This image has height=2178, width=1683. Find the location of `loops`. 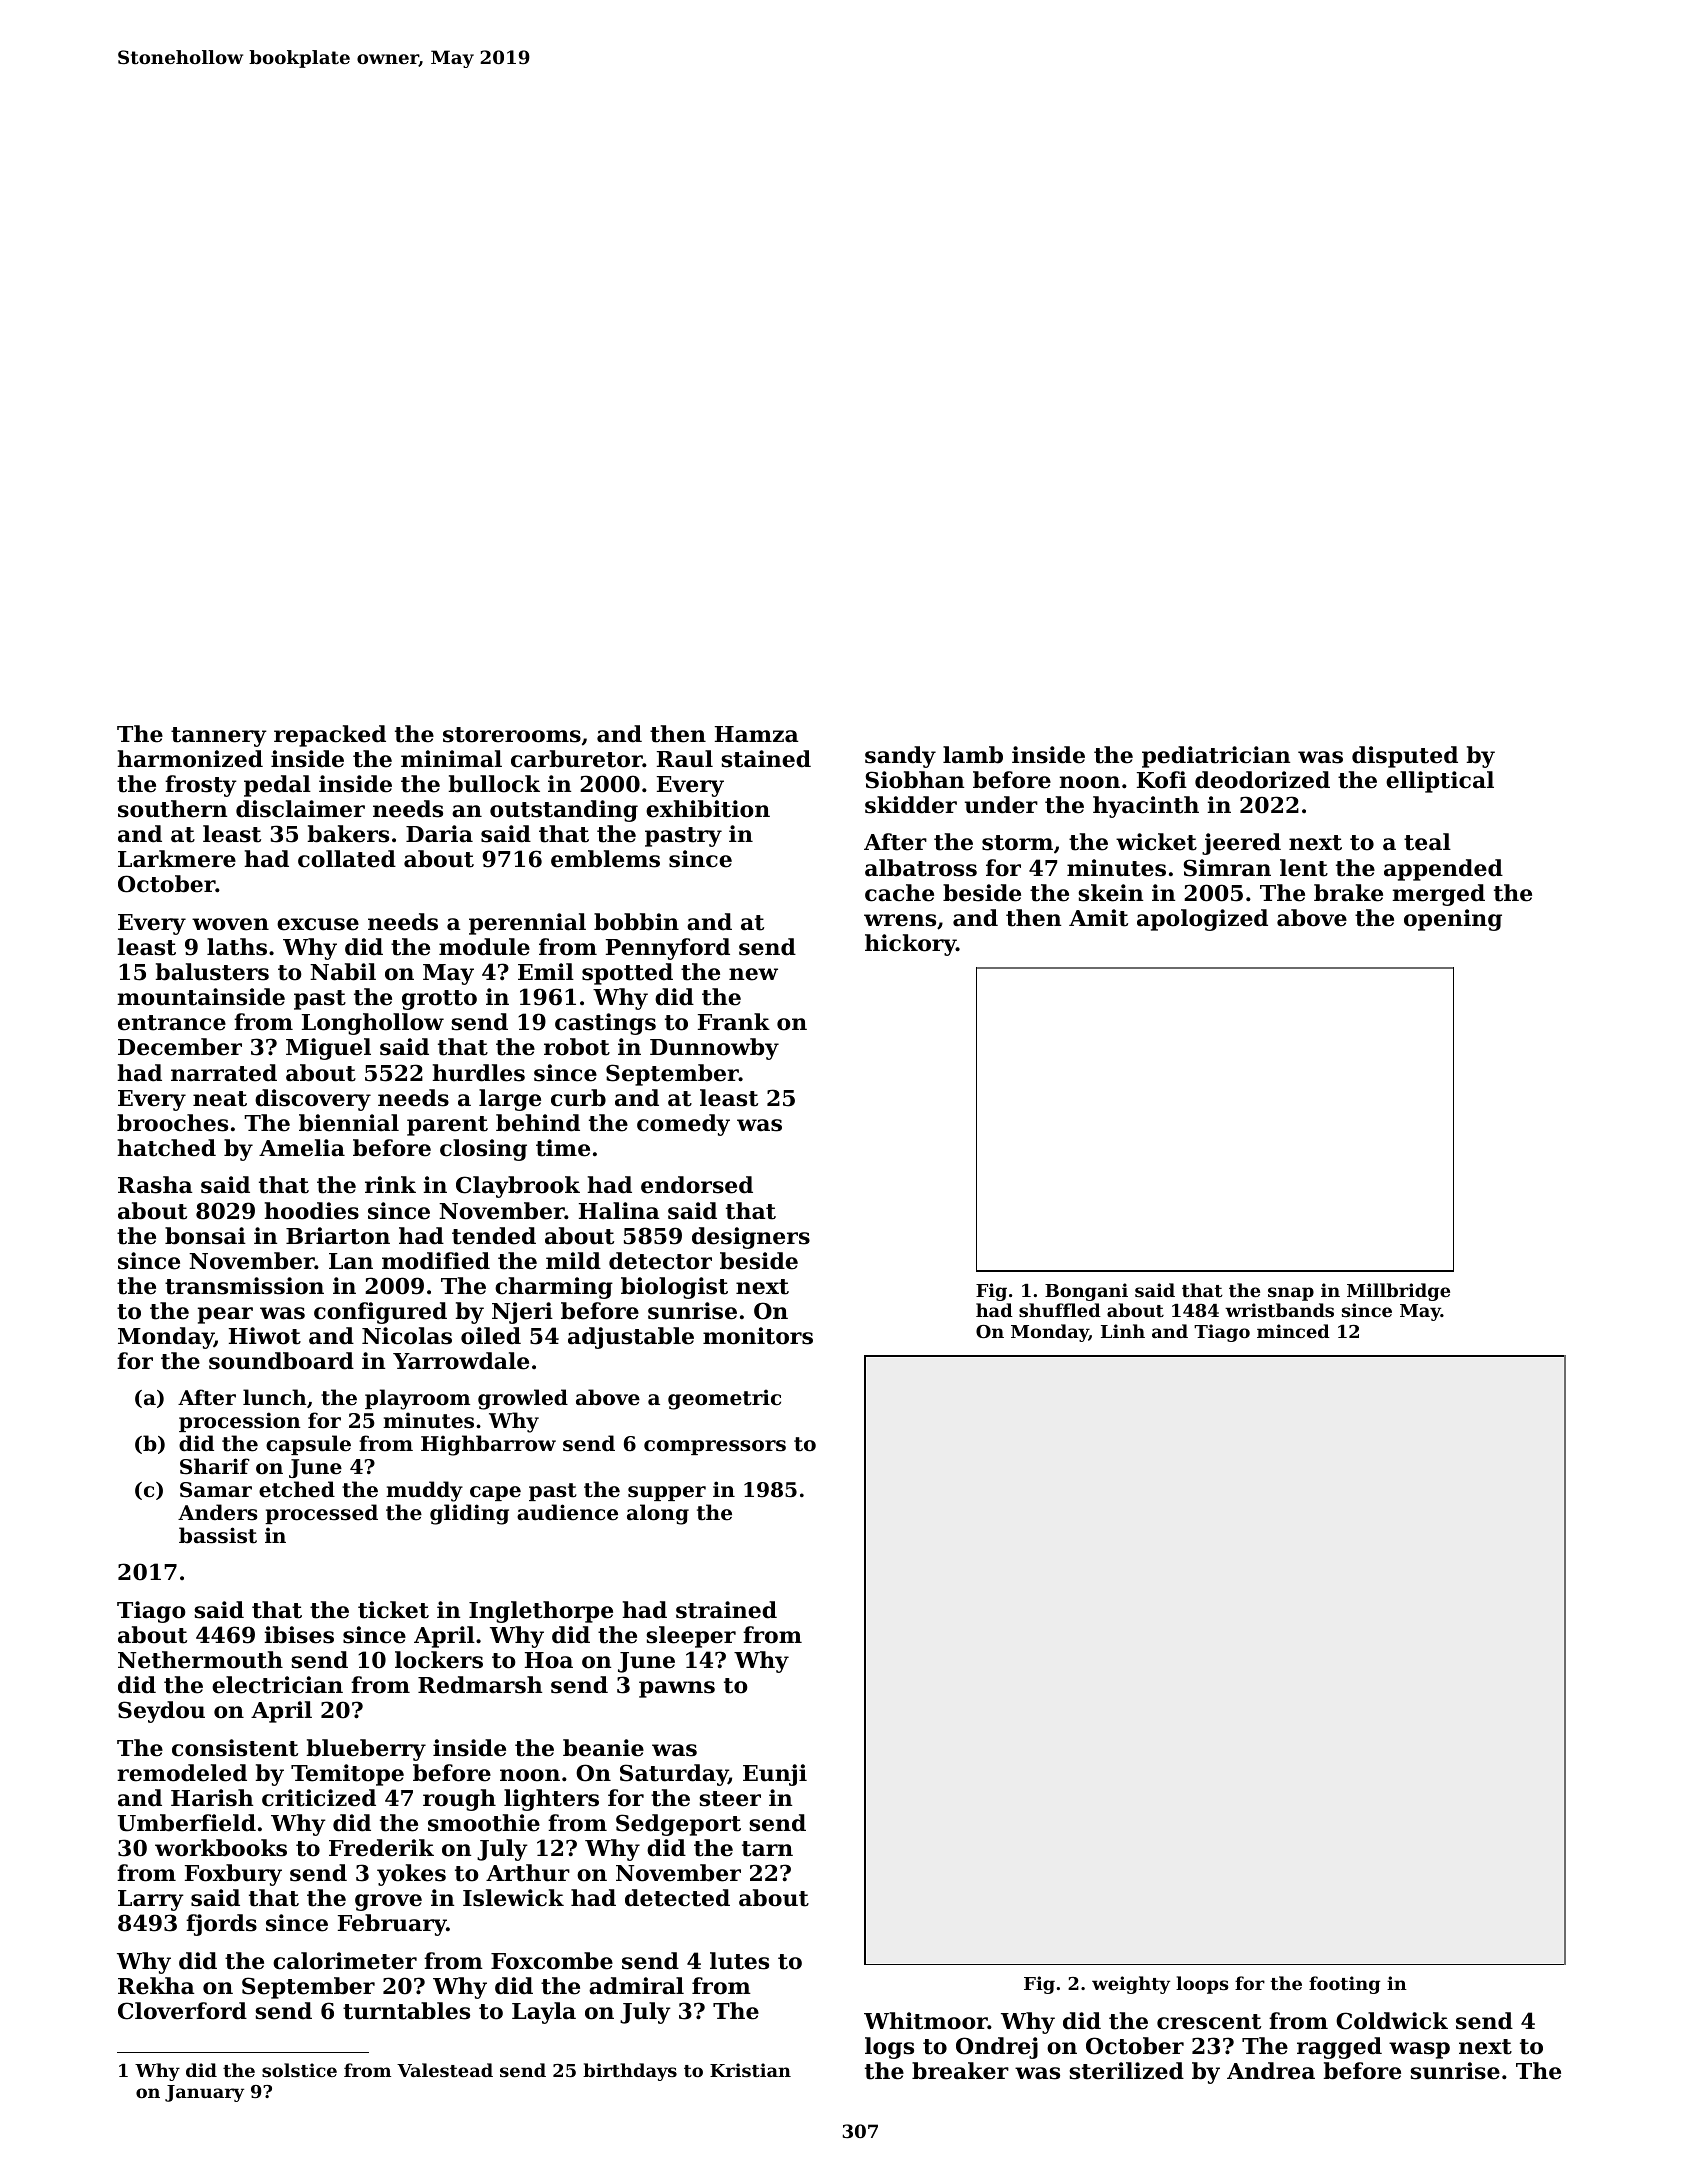

loops is located at coordinates (1202, 1985).
